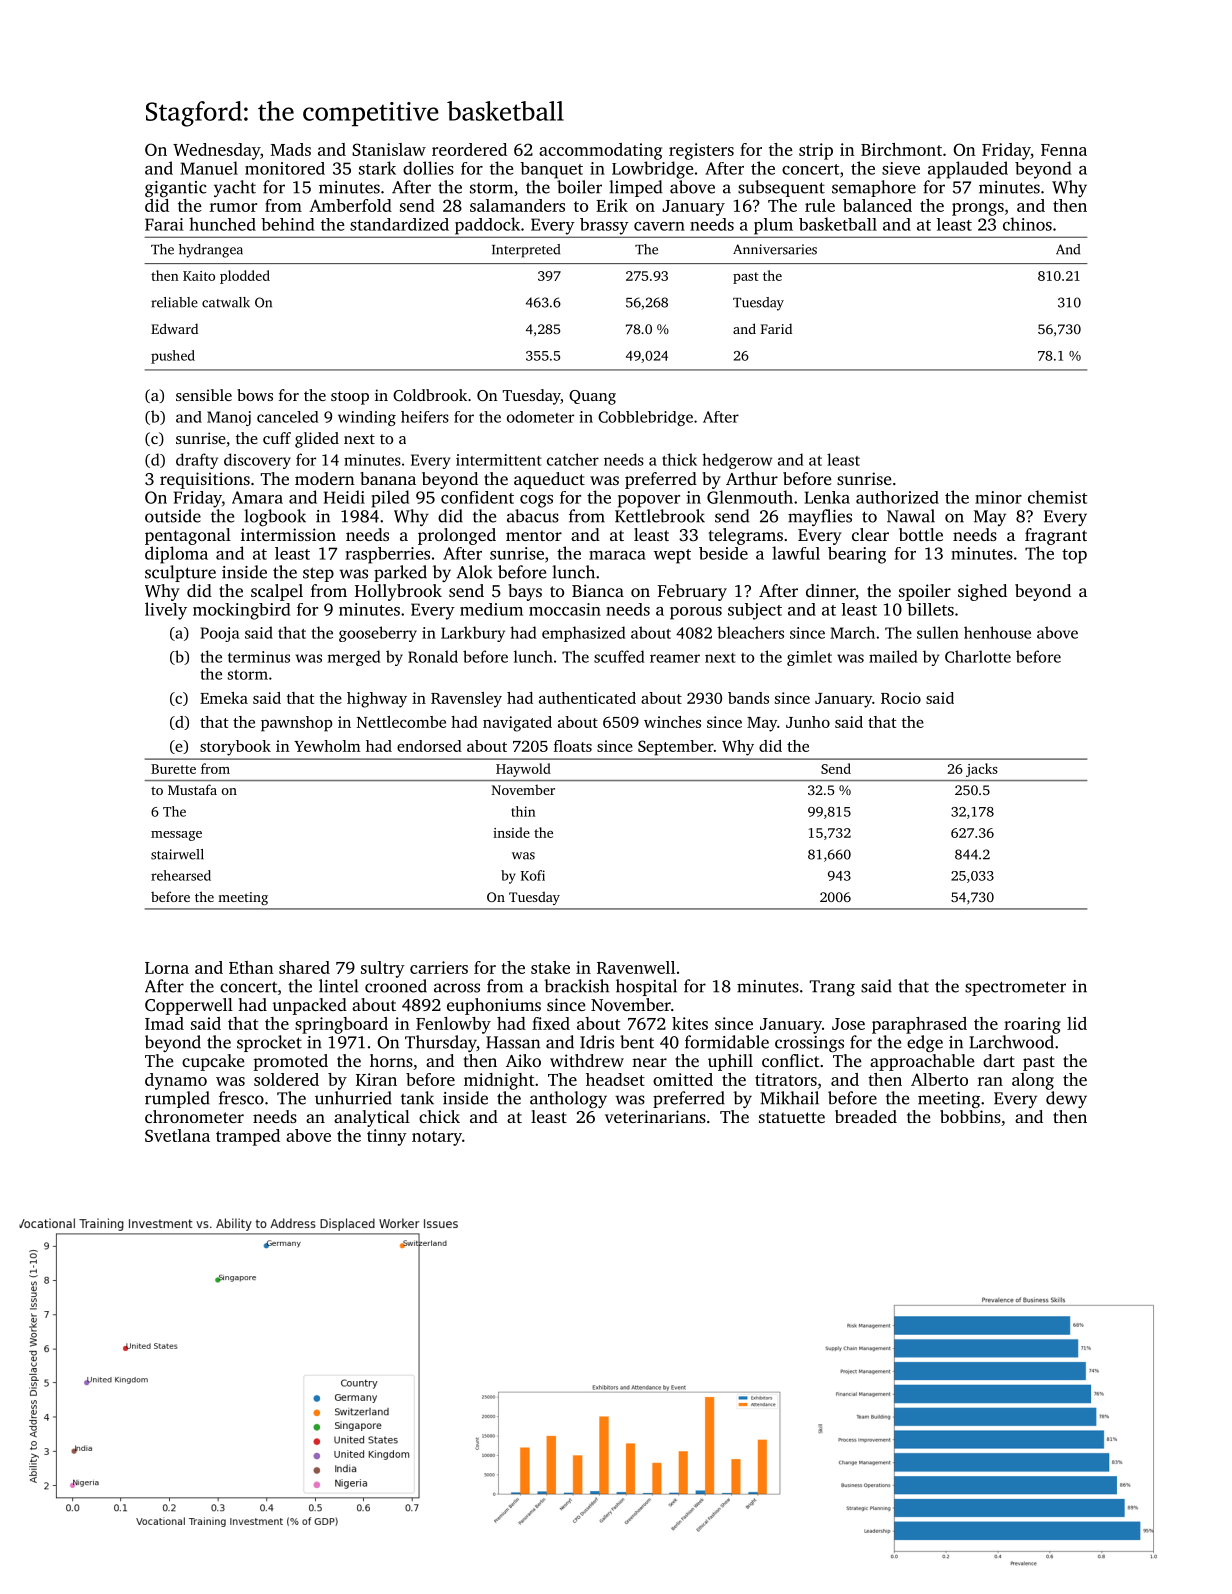 This screenshot has height=1594, width=1232. What do you see at coordinates (327, 746) in the screenshot?
I see `Yewholm` at bounding box center [327, 746].
